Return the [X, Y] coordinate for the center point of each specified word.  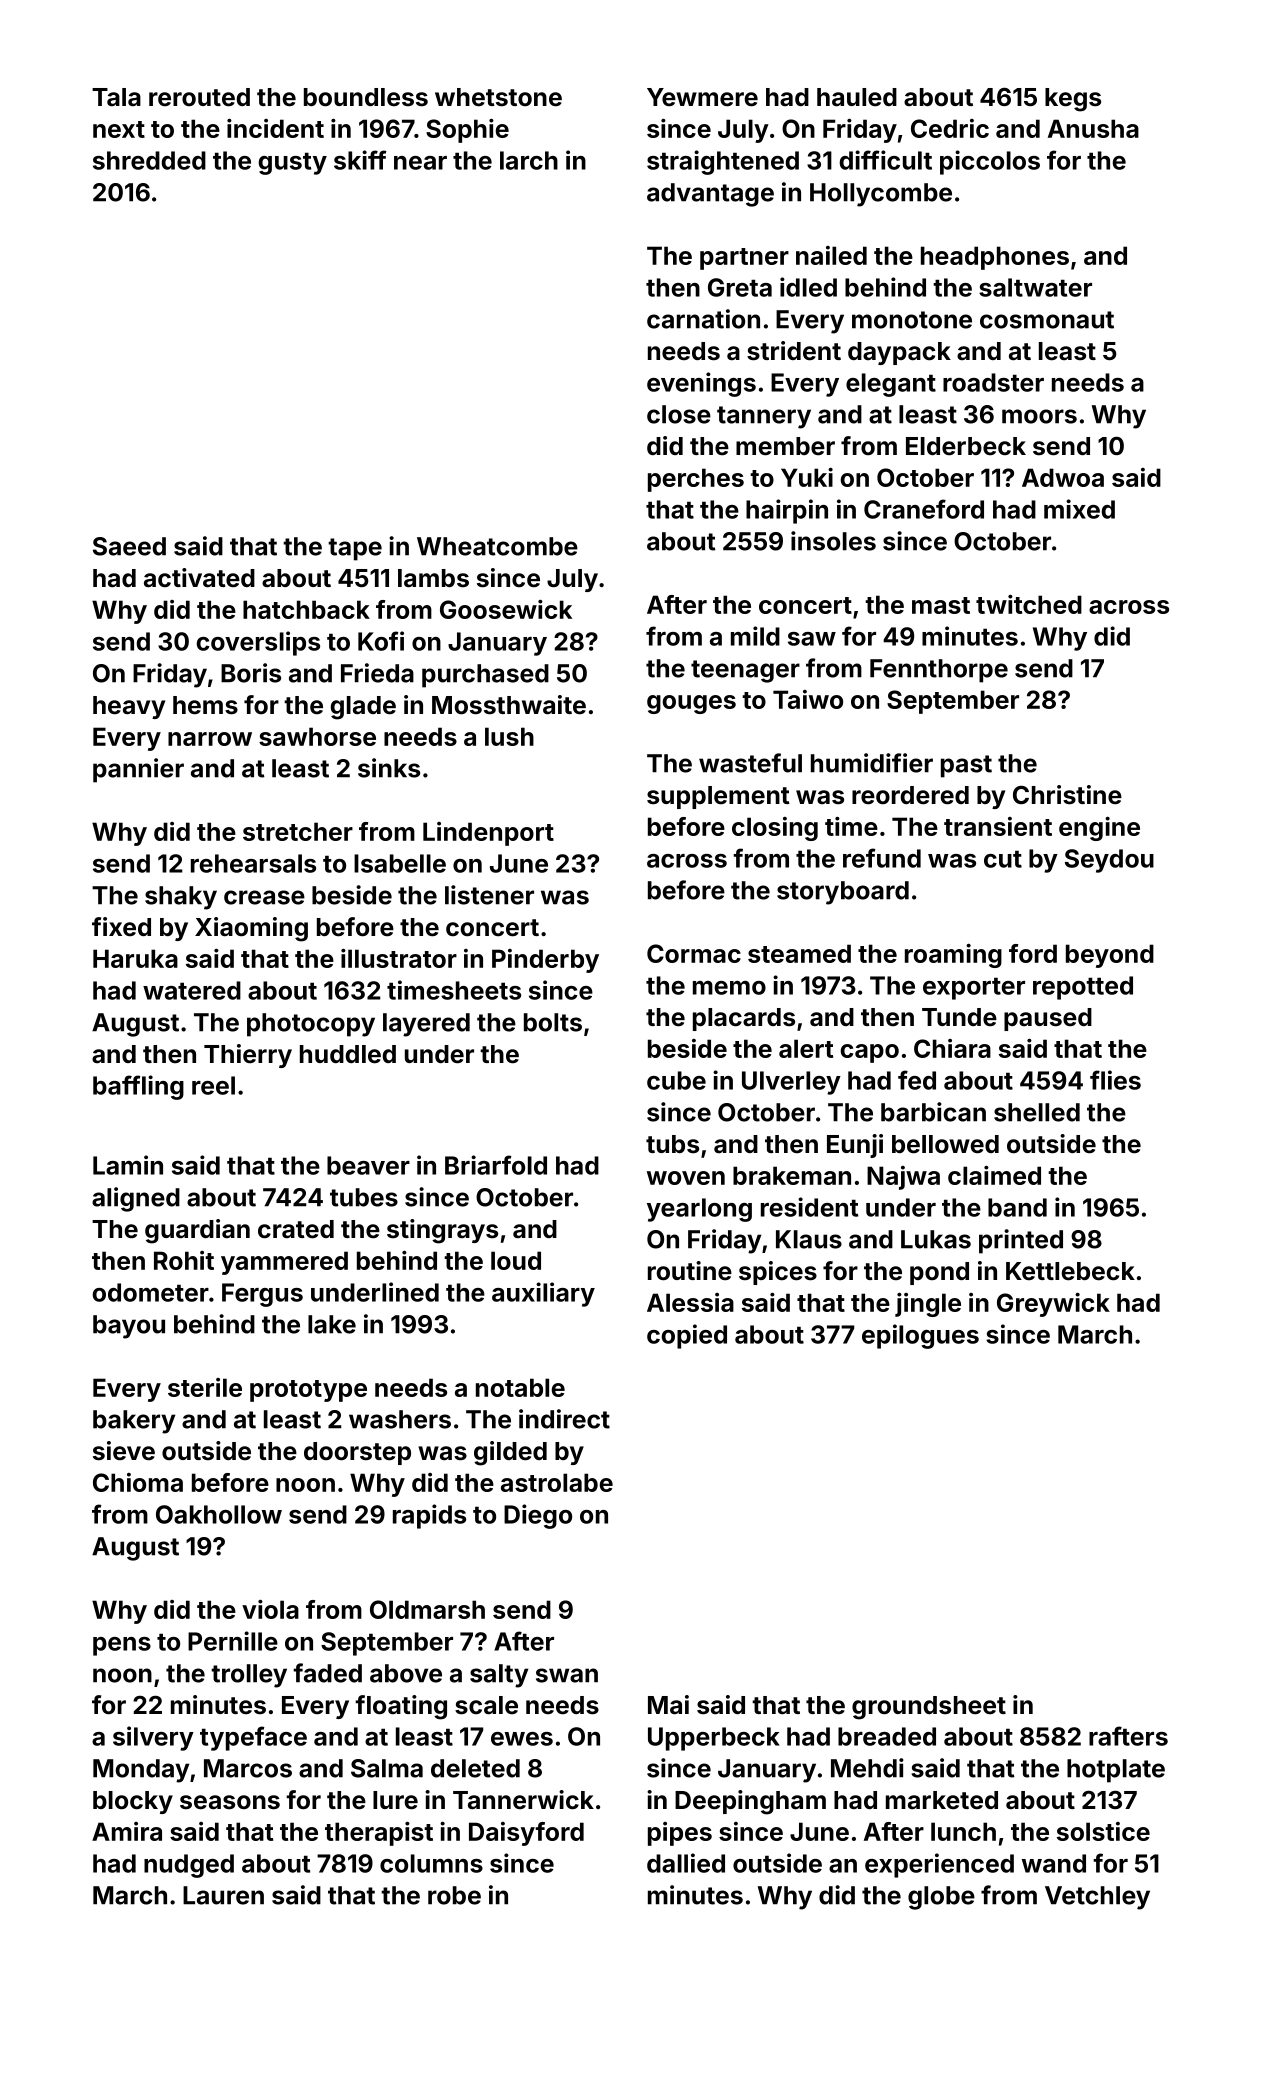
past [966, 766]
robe [454, 1895]
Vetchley [1097, 1898]
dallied [686, 1863]
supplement [718, 797]
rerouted [199, 97]
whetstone [498, 97]
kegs [1073, 100]
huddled [348, 1054]
